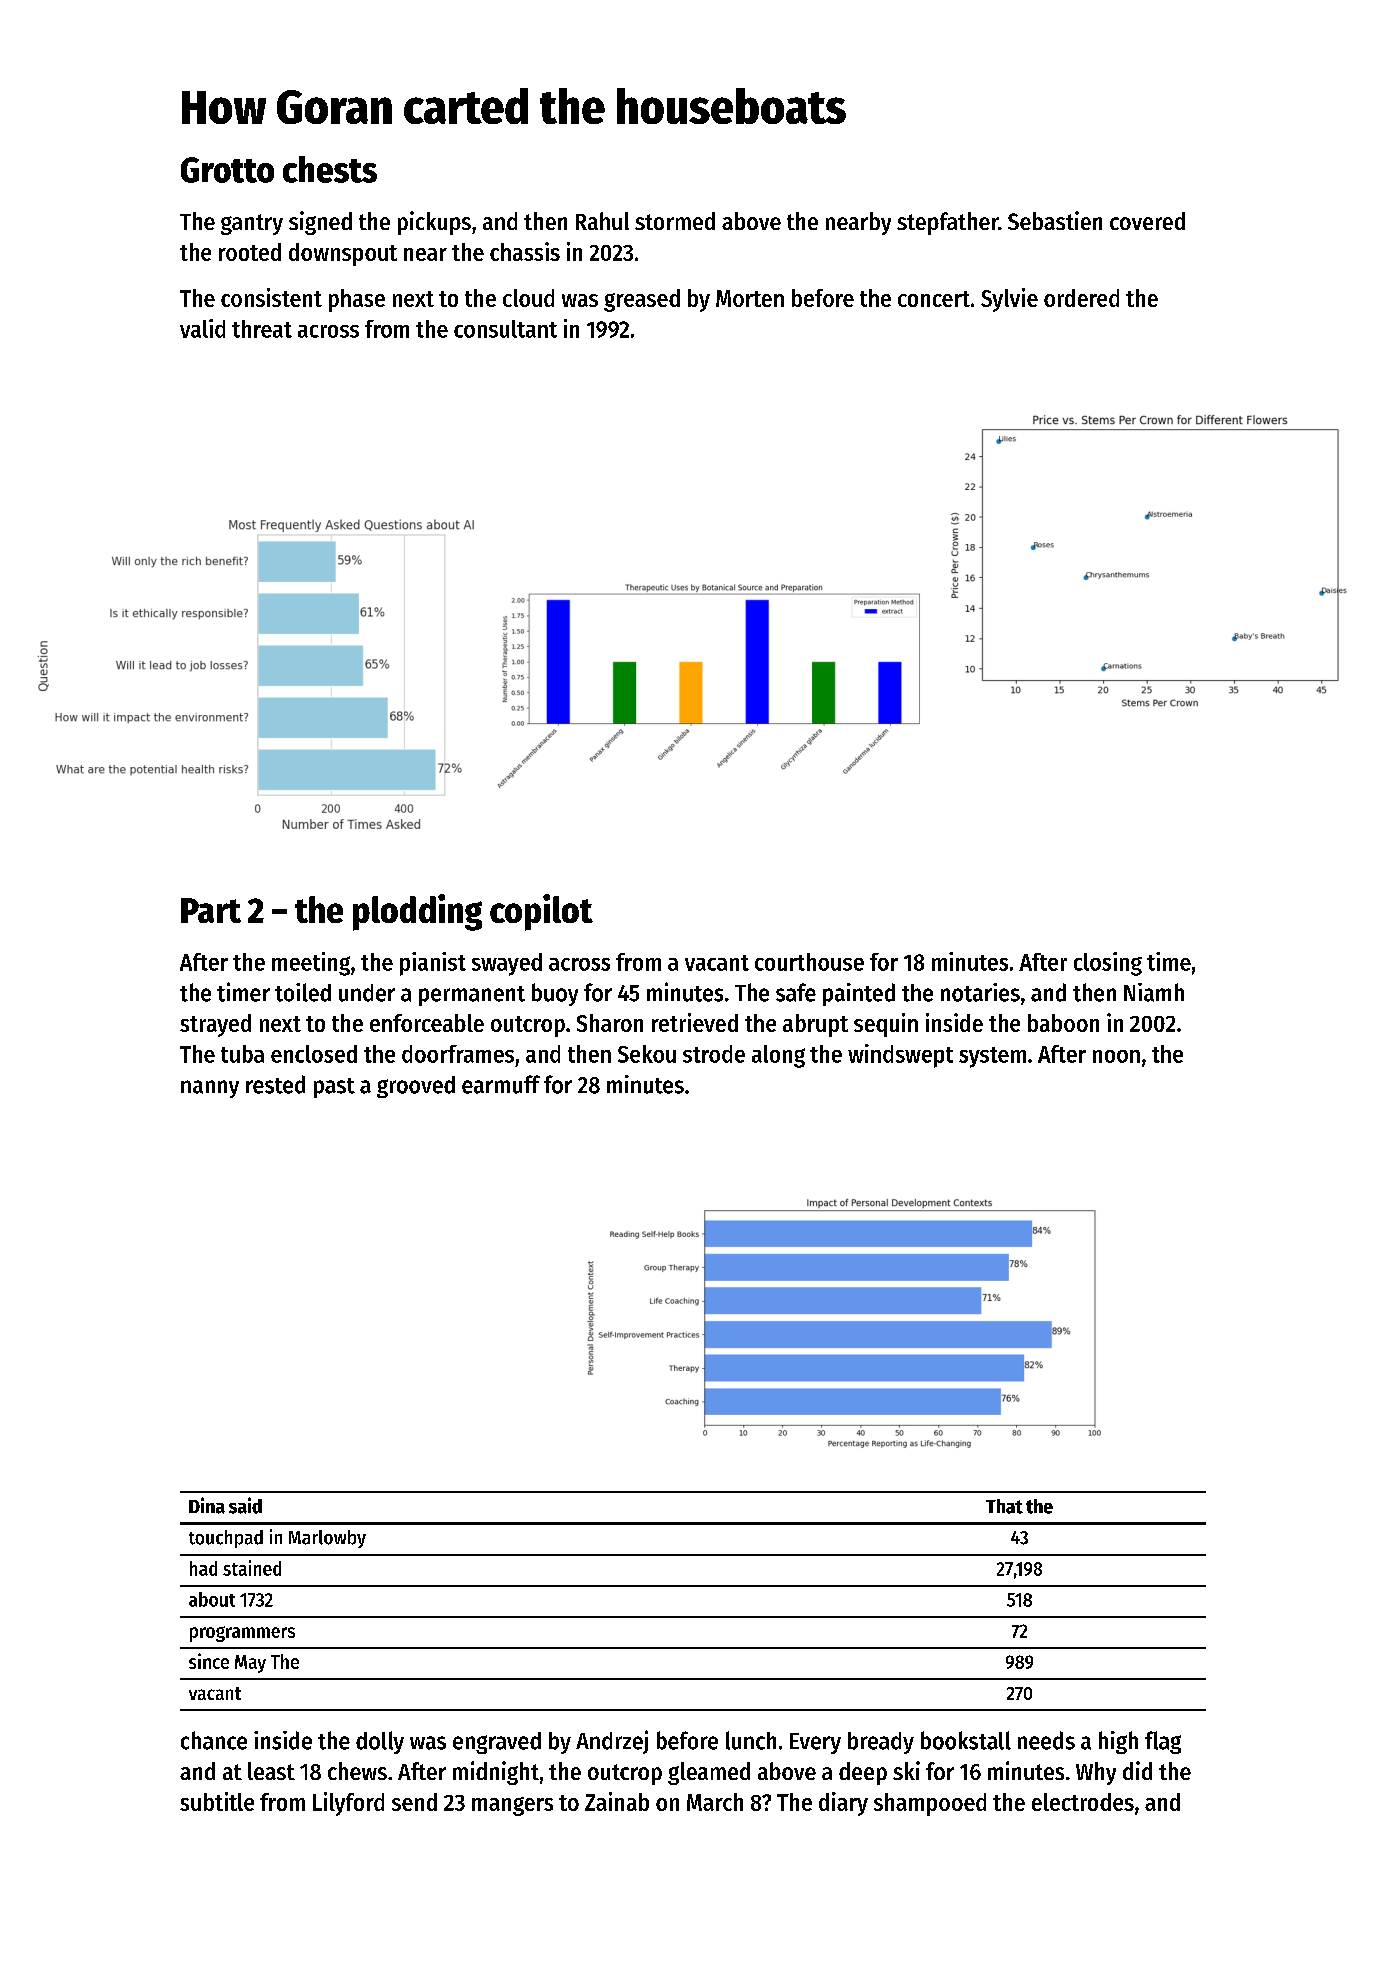 Image resolution: width=1386 pixels, height=1969 pixels. What do you see at coordinates (330, 169) in the document?
I see `chests` at bounding box center [330, 169].
